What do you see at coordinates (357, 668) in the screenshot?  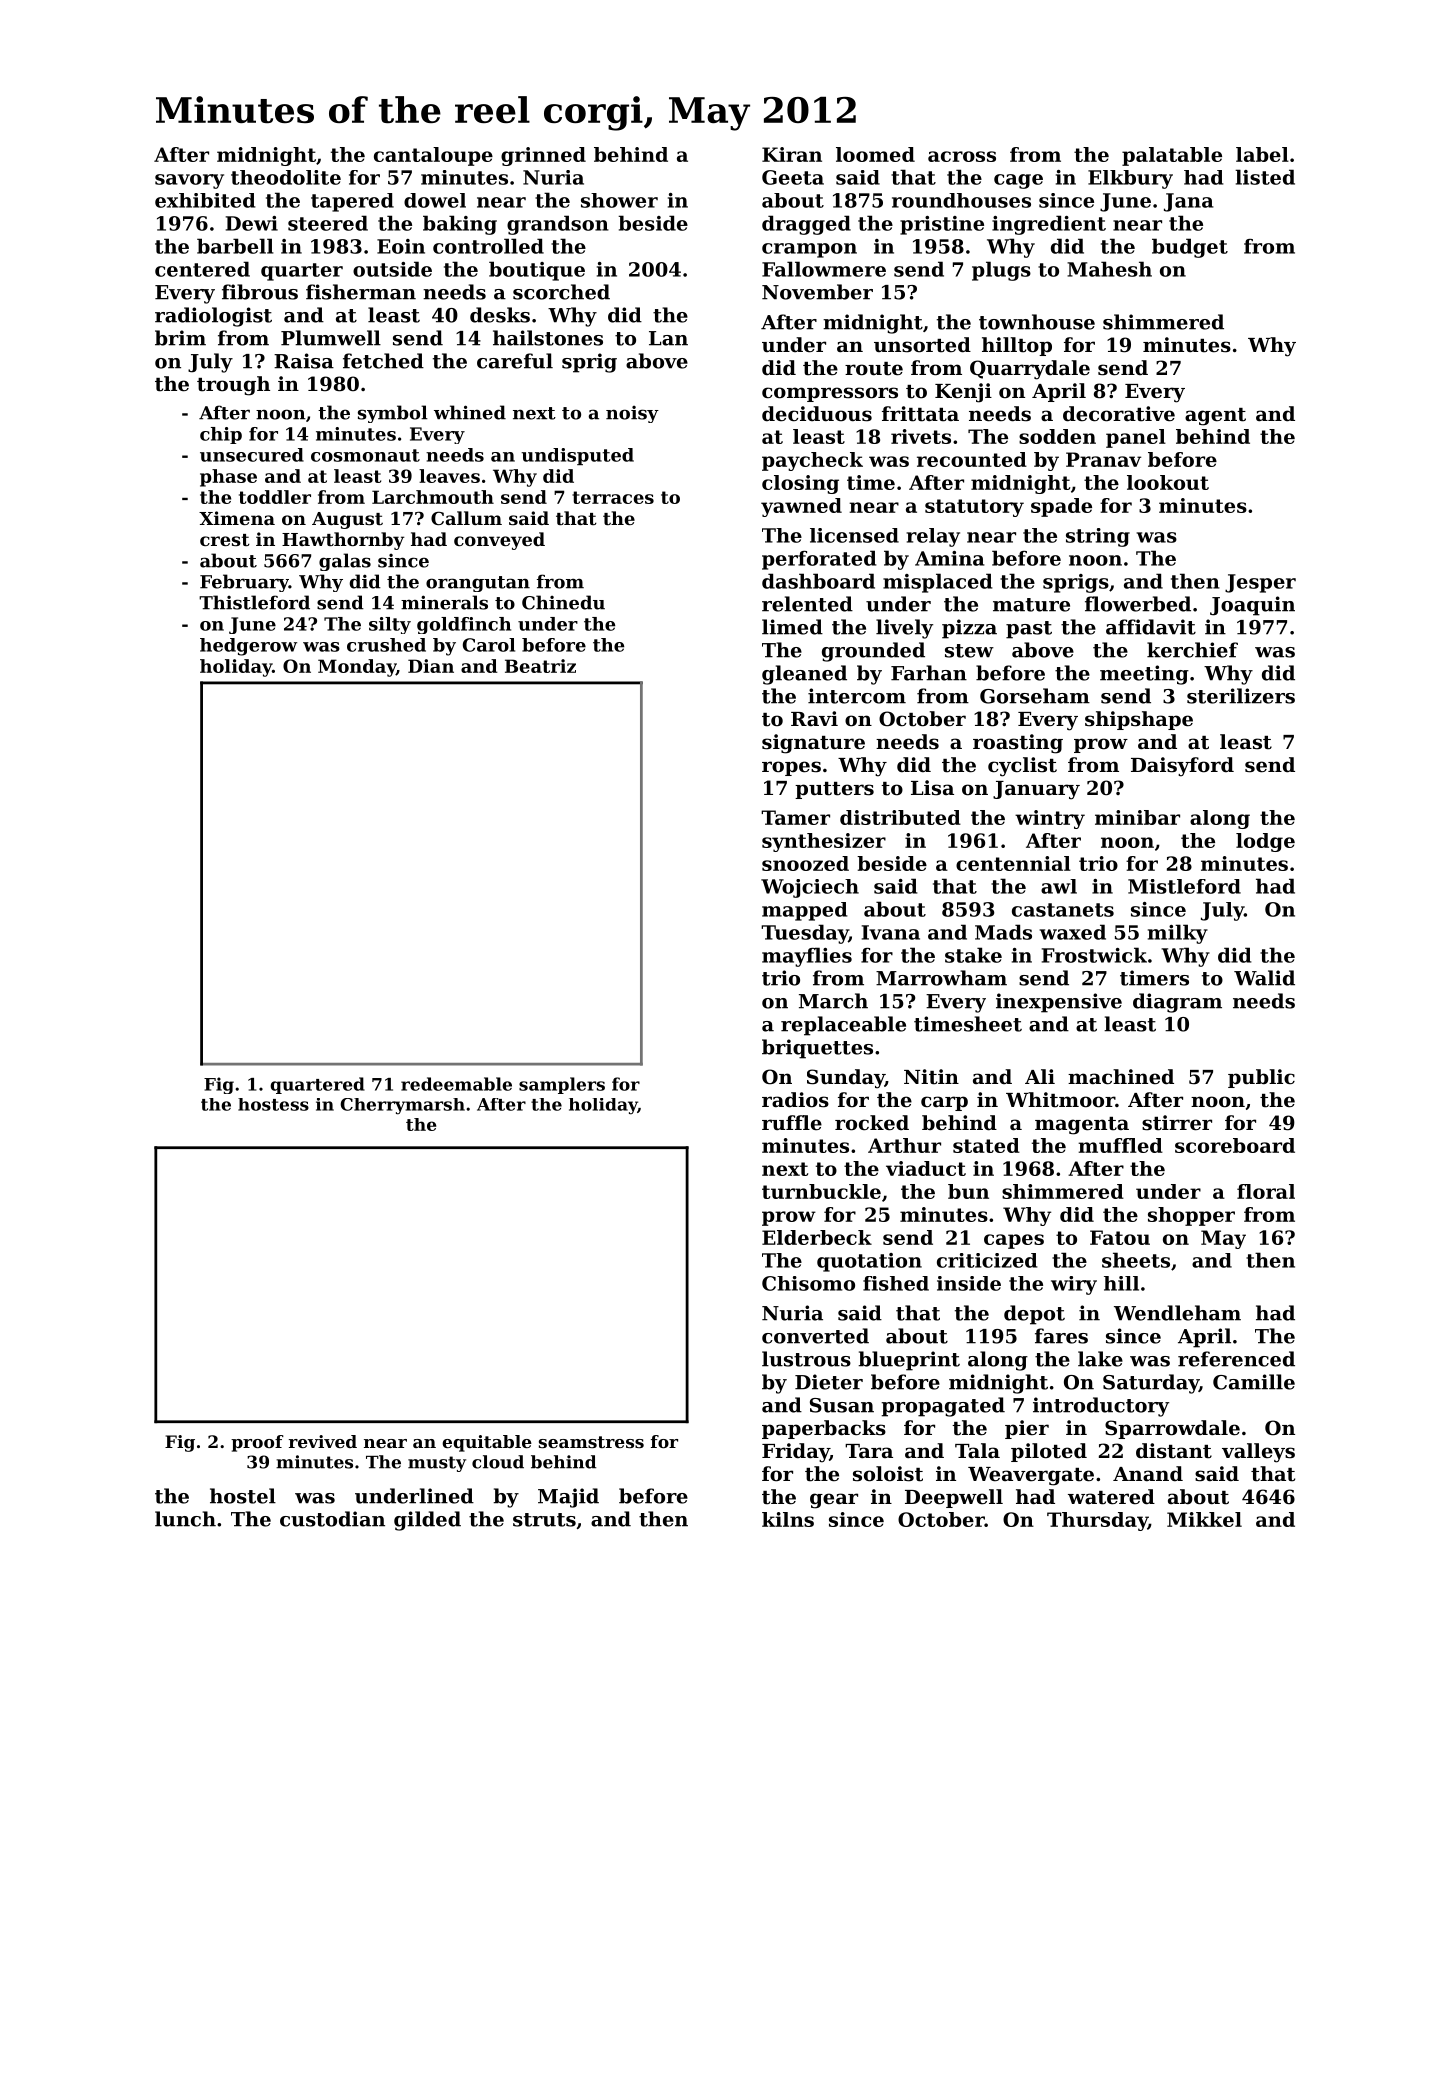 I see `Monday` at bounding box center [357, 668].
